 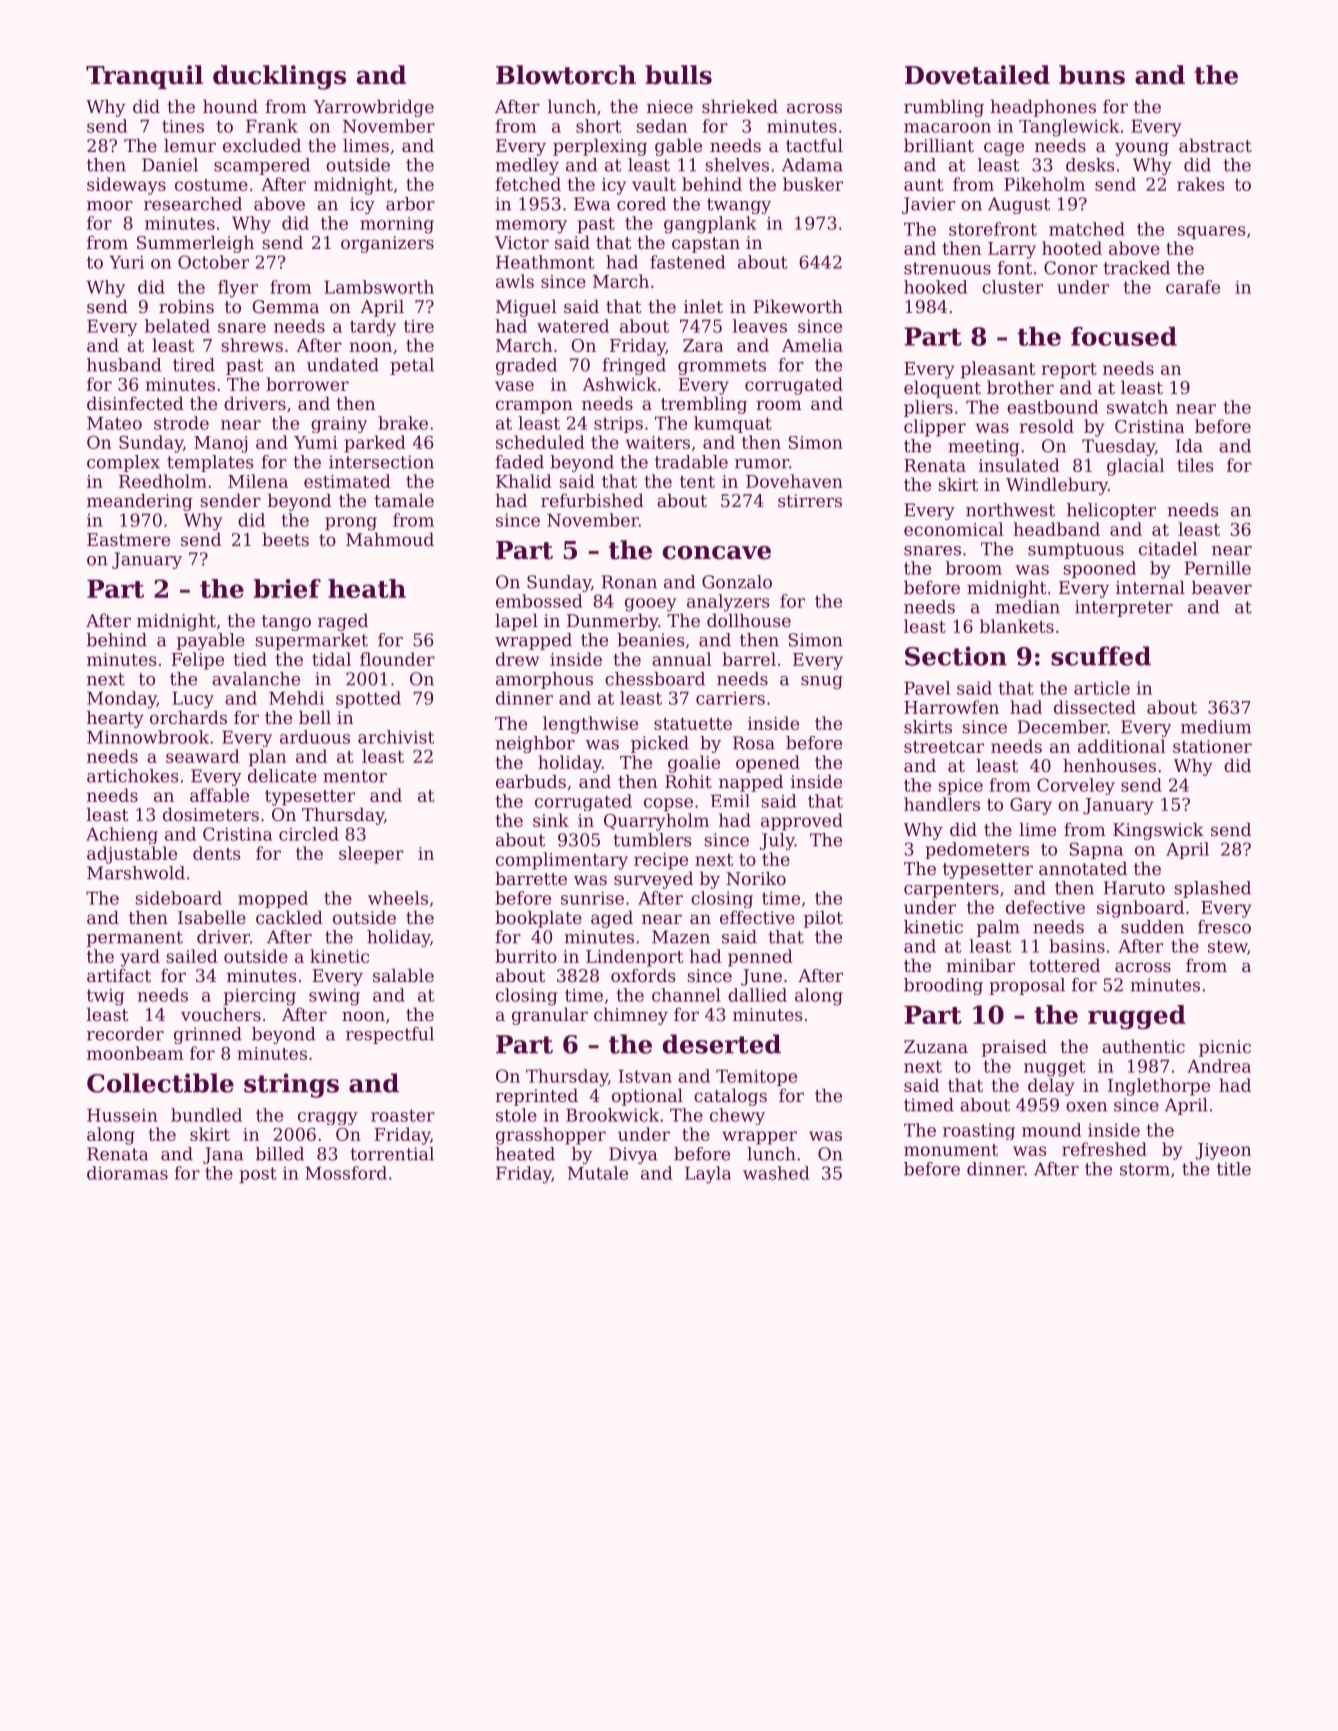 I want to click on beaver, so click(x=1222, y=587).
